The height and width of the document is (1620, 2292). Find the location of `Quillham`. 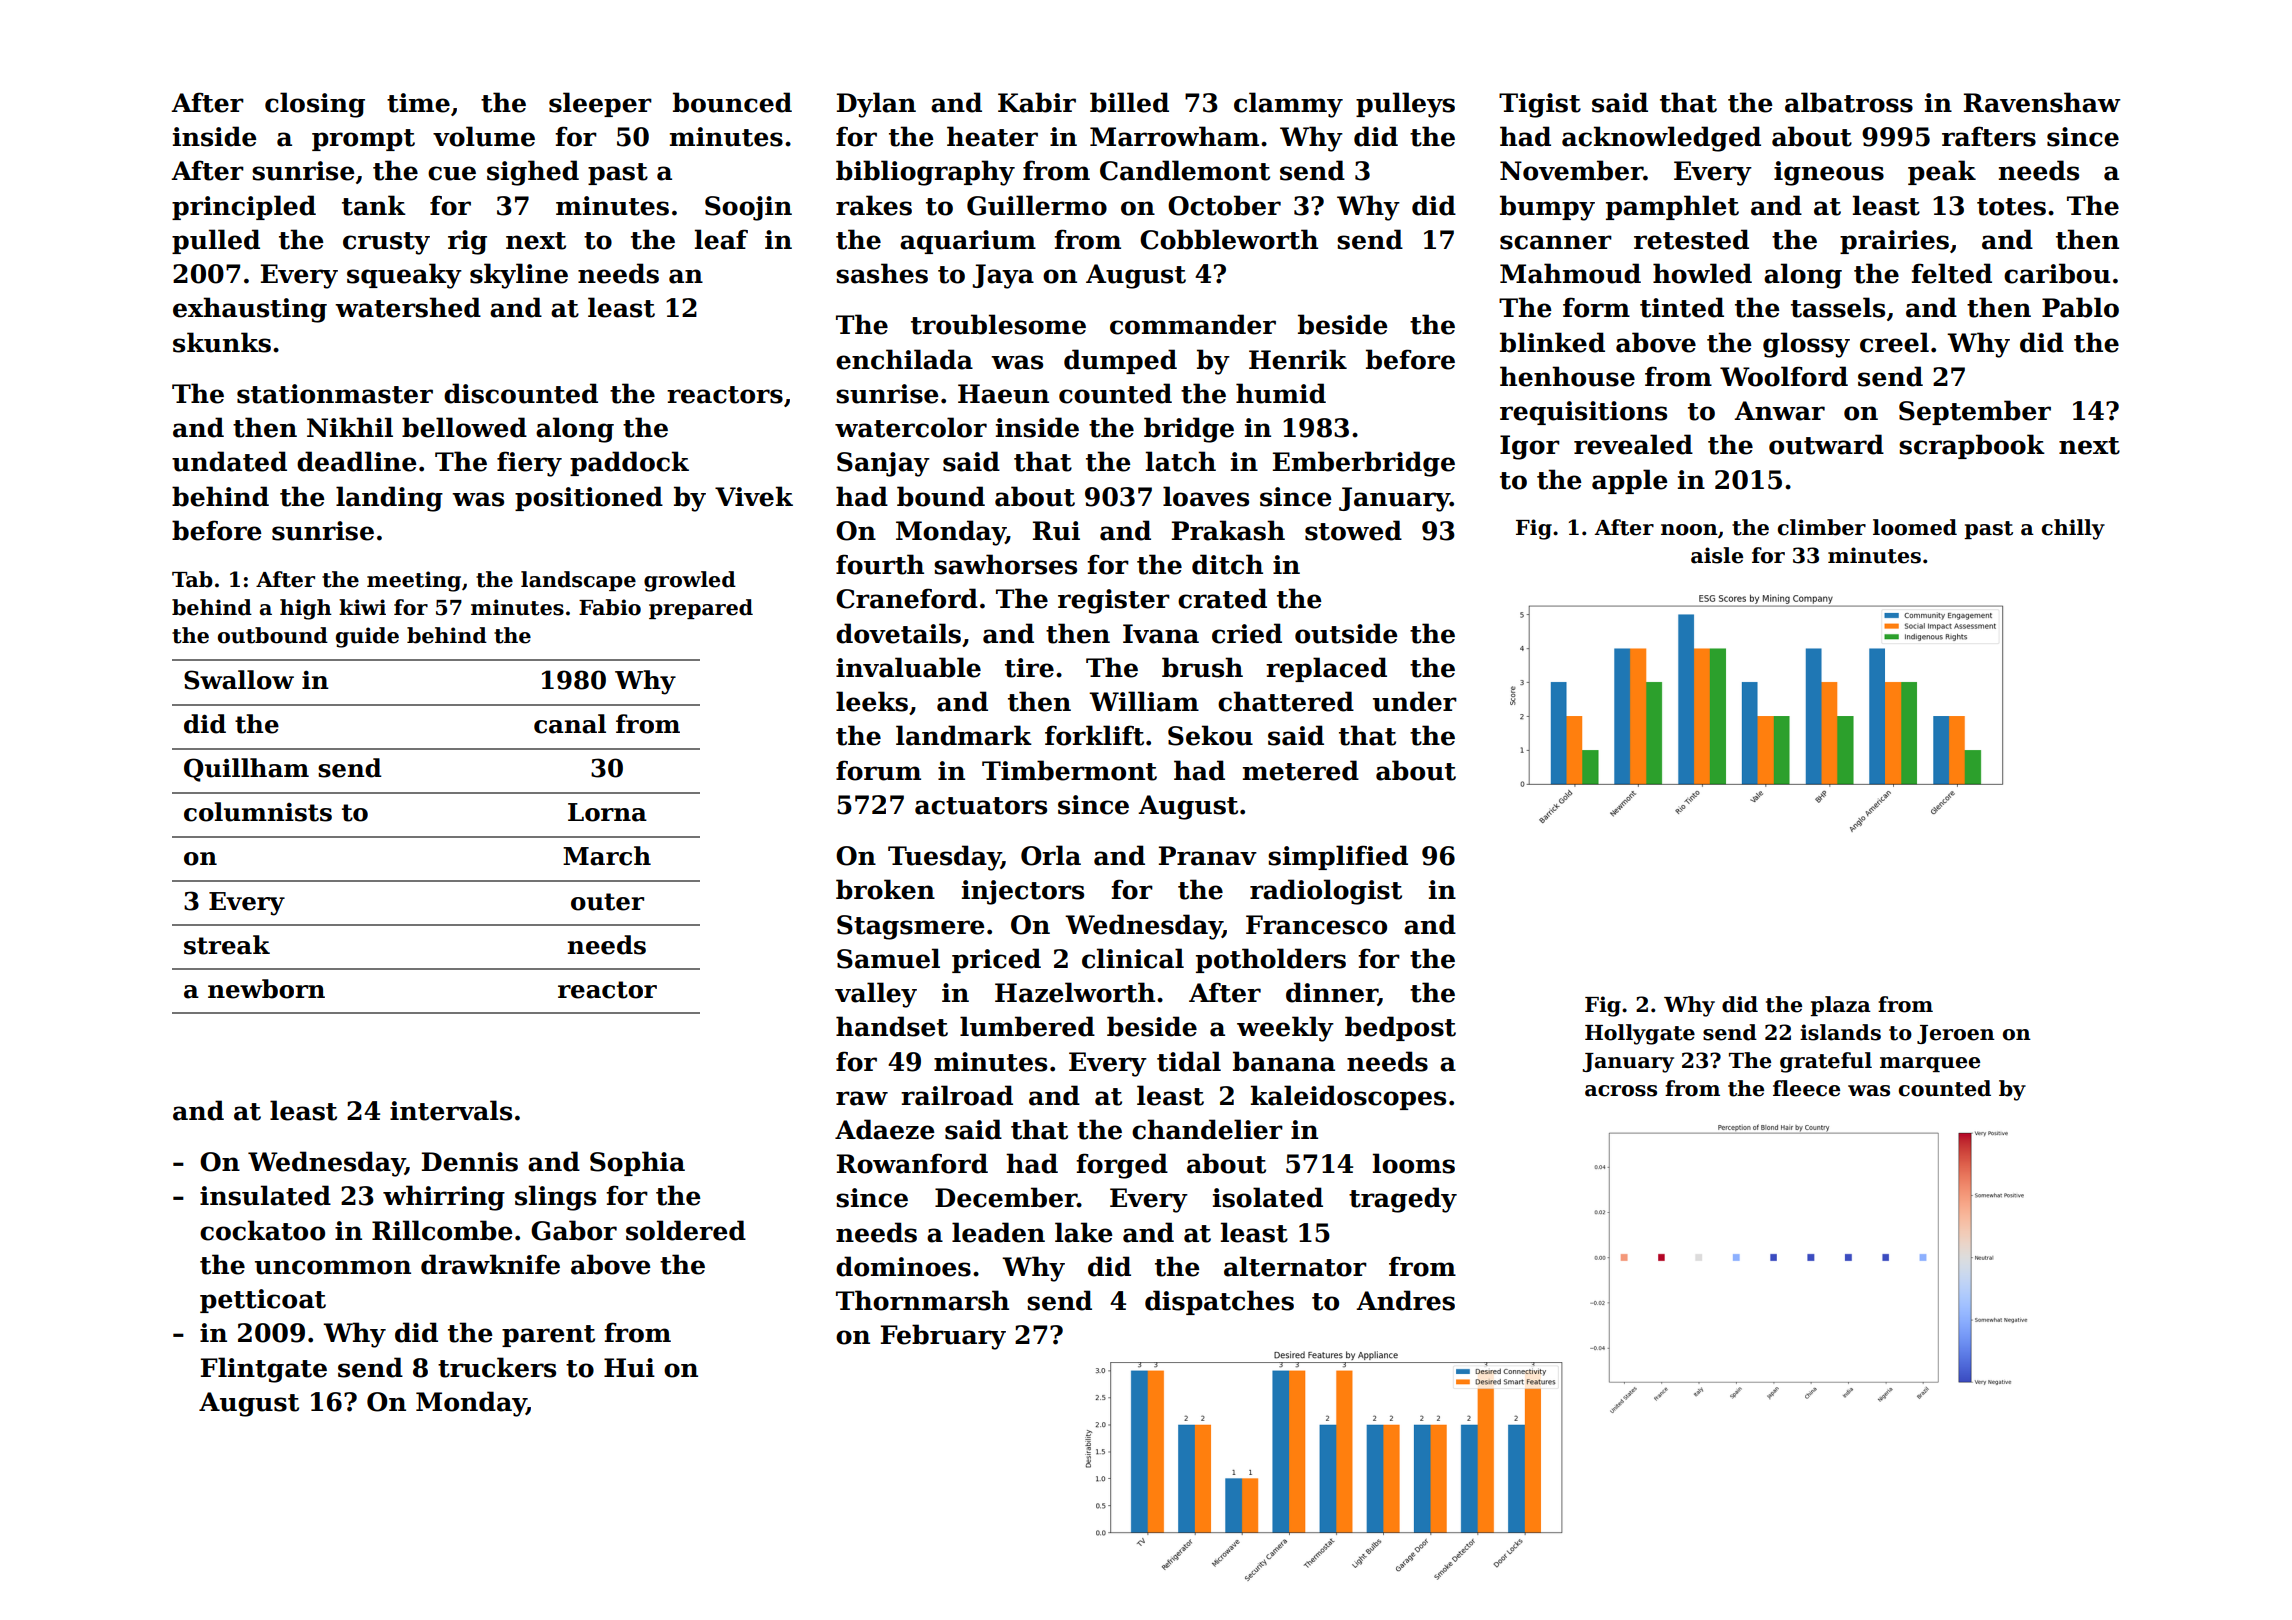

Quillham is located at coordinates (246, 770).
